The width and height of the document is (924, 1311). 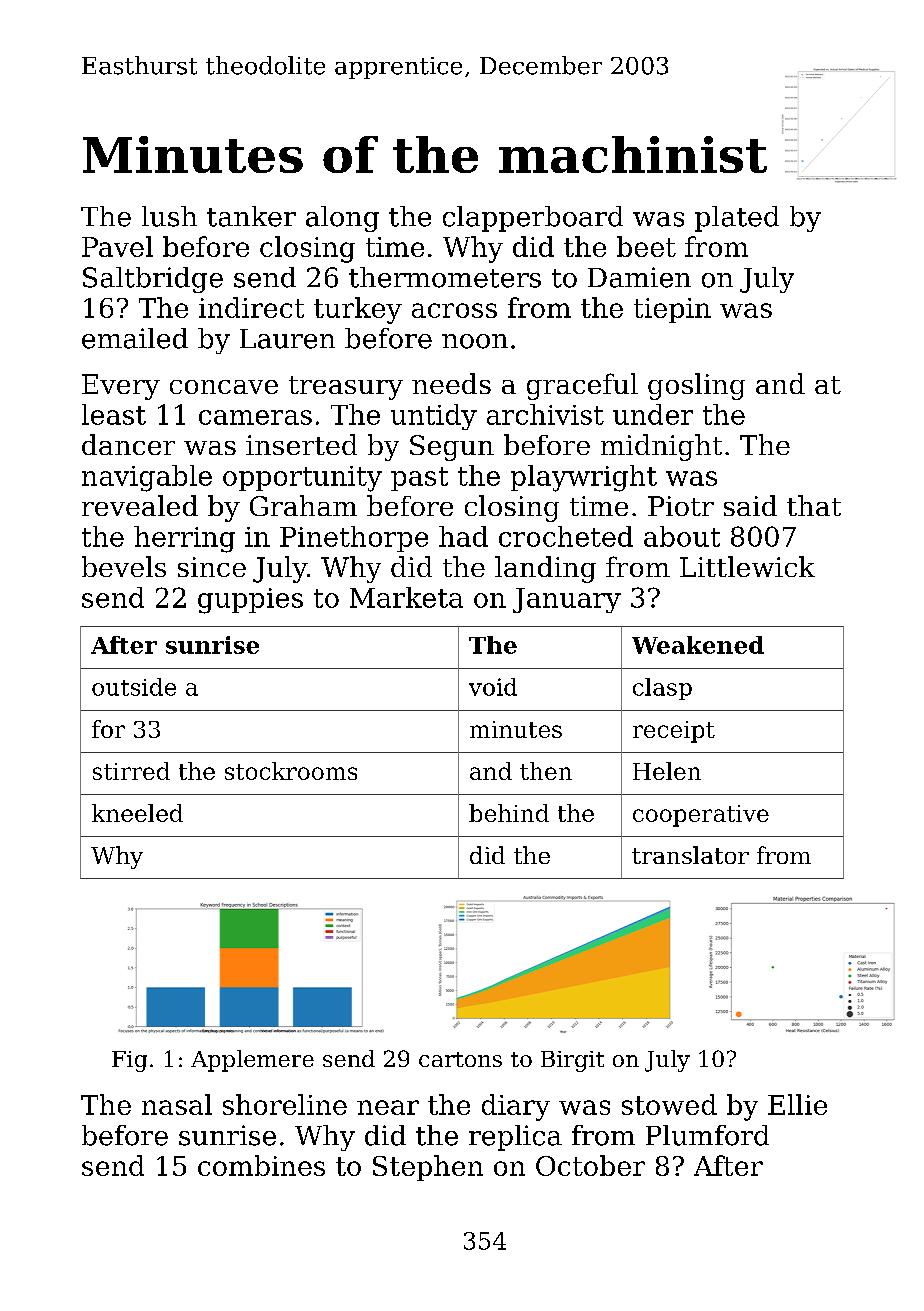 I want to click on untidy, so click(x=434, y=417).
